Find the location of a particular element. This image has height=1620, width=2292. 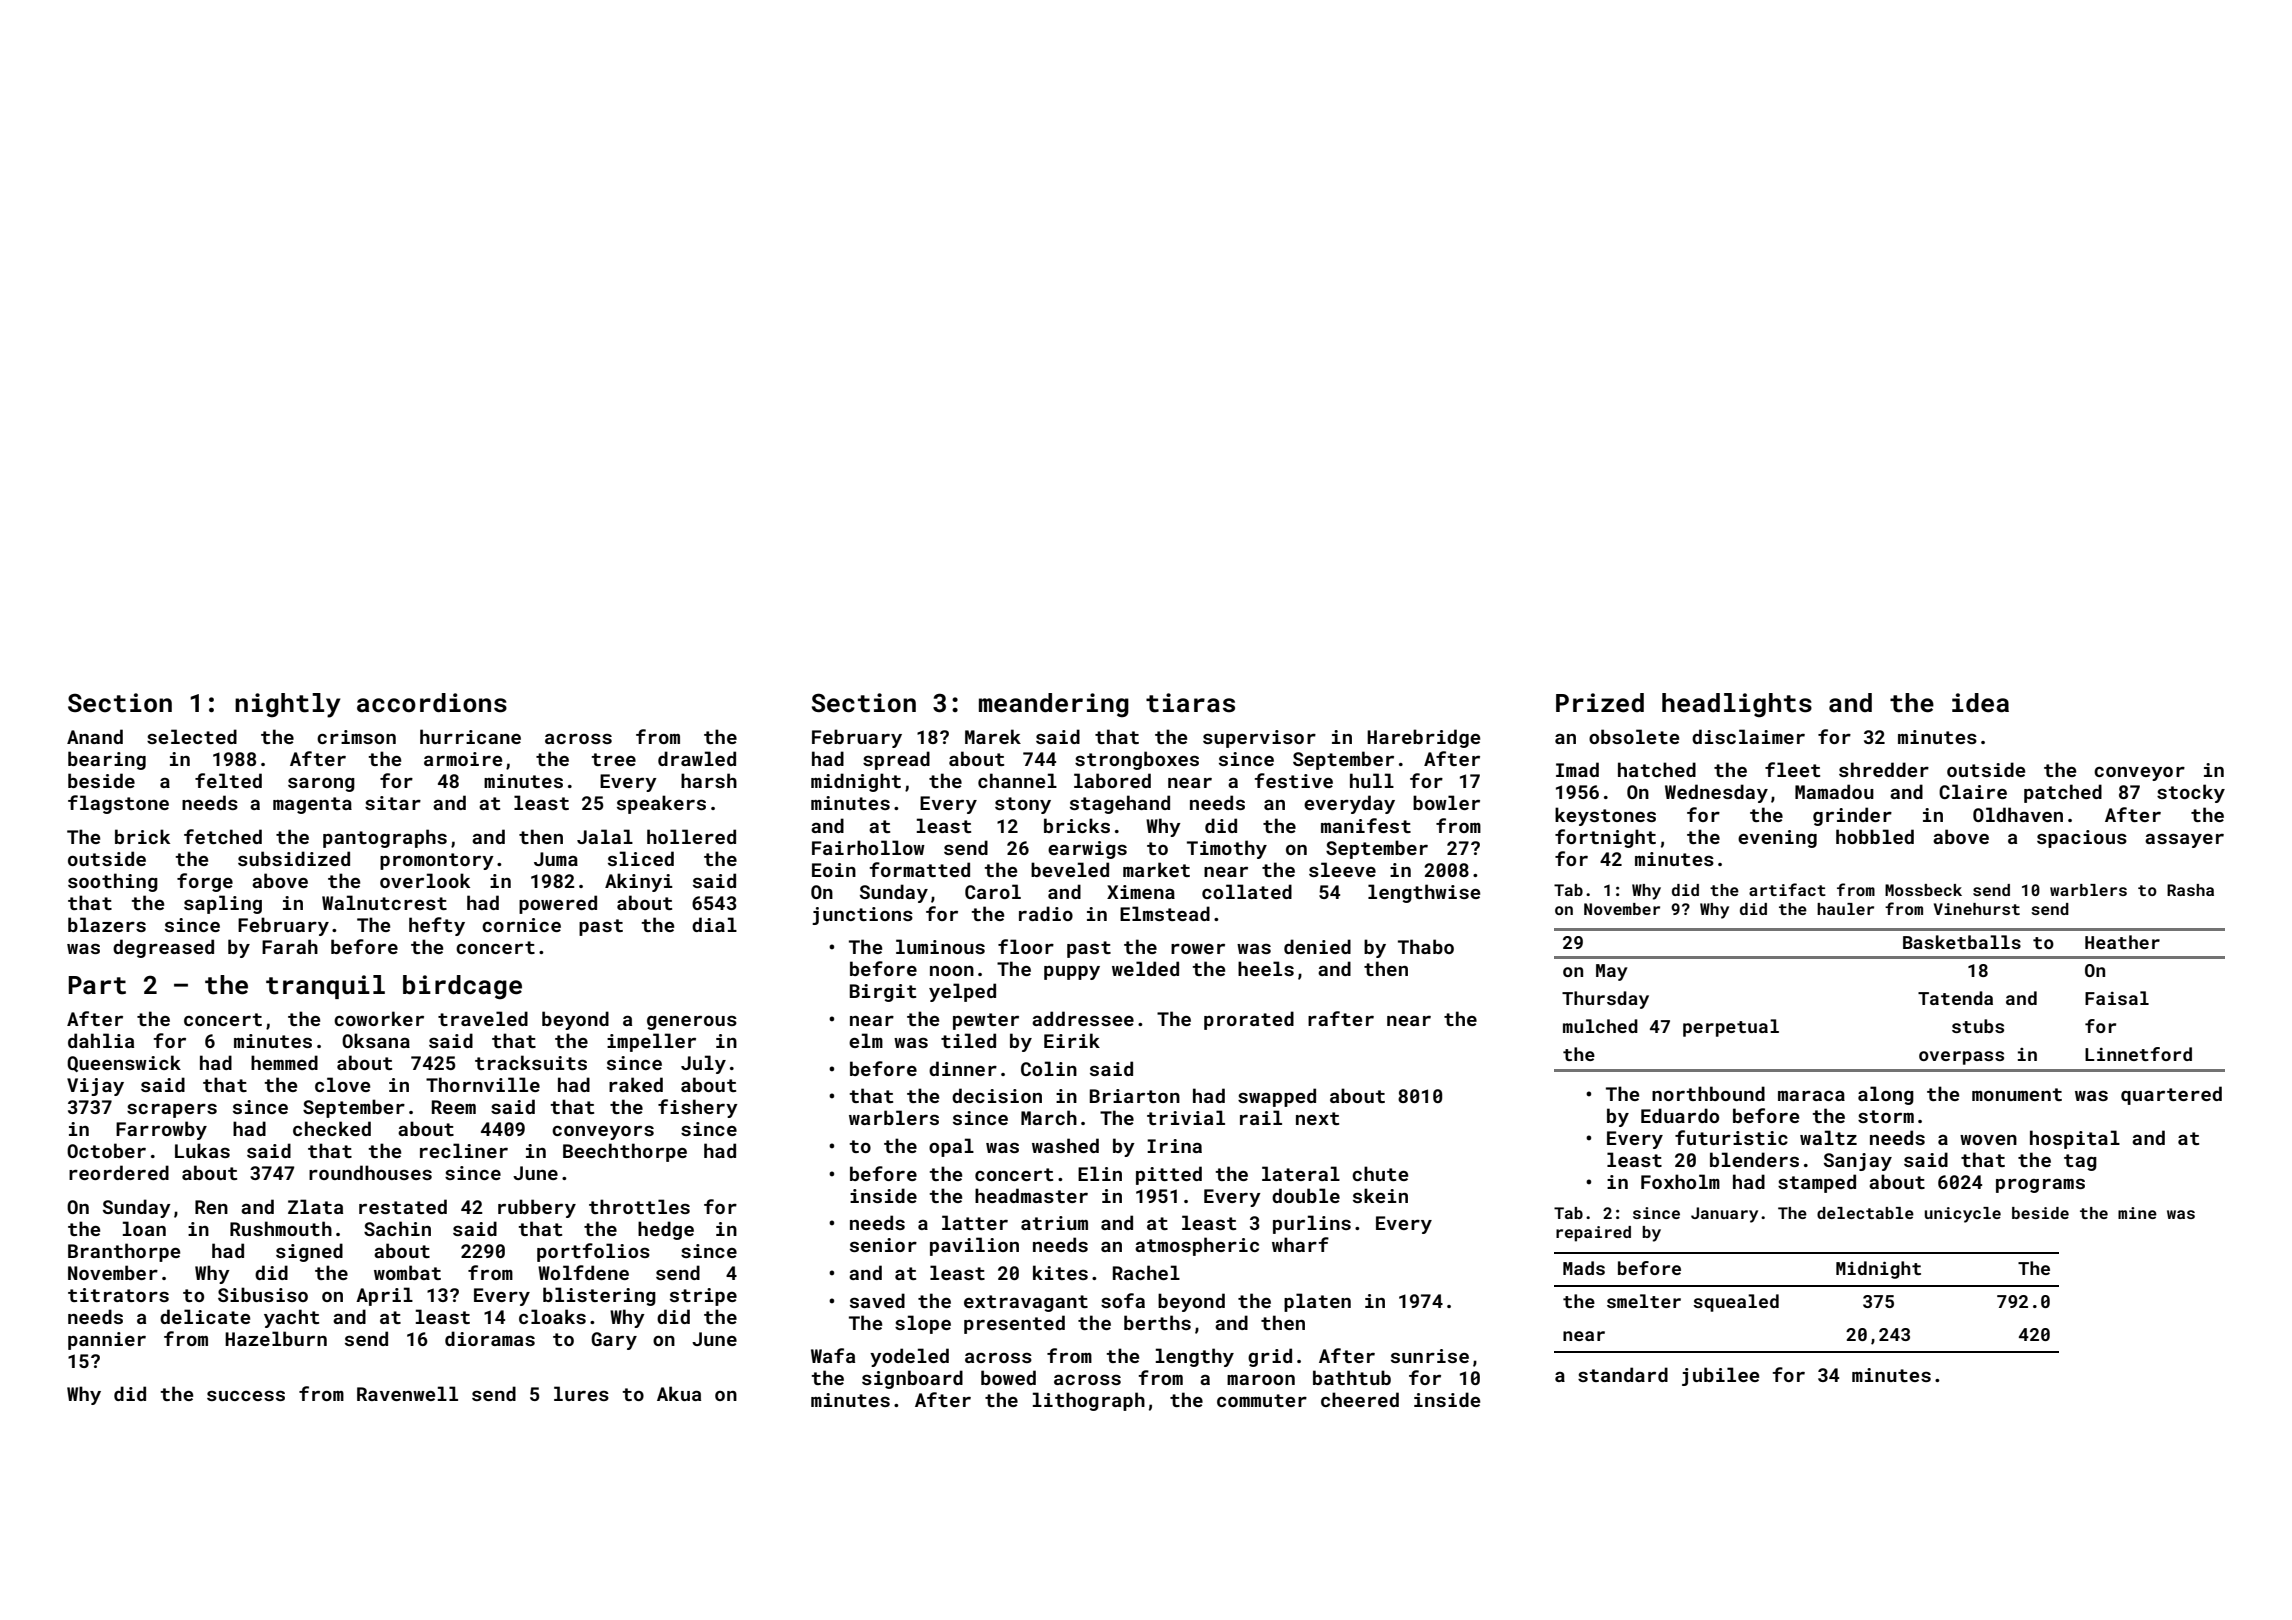

northbound is located at coordinates (1708, 1093).
